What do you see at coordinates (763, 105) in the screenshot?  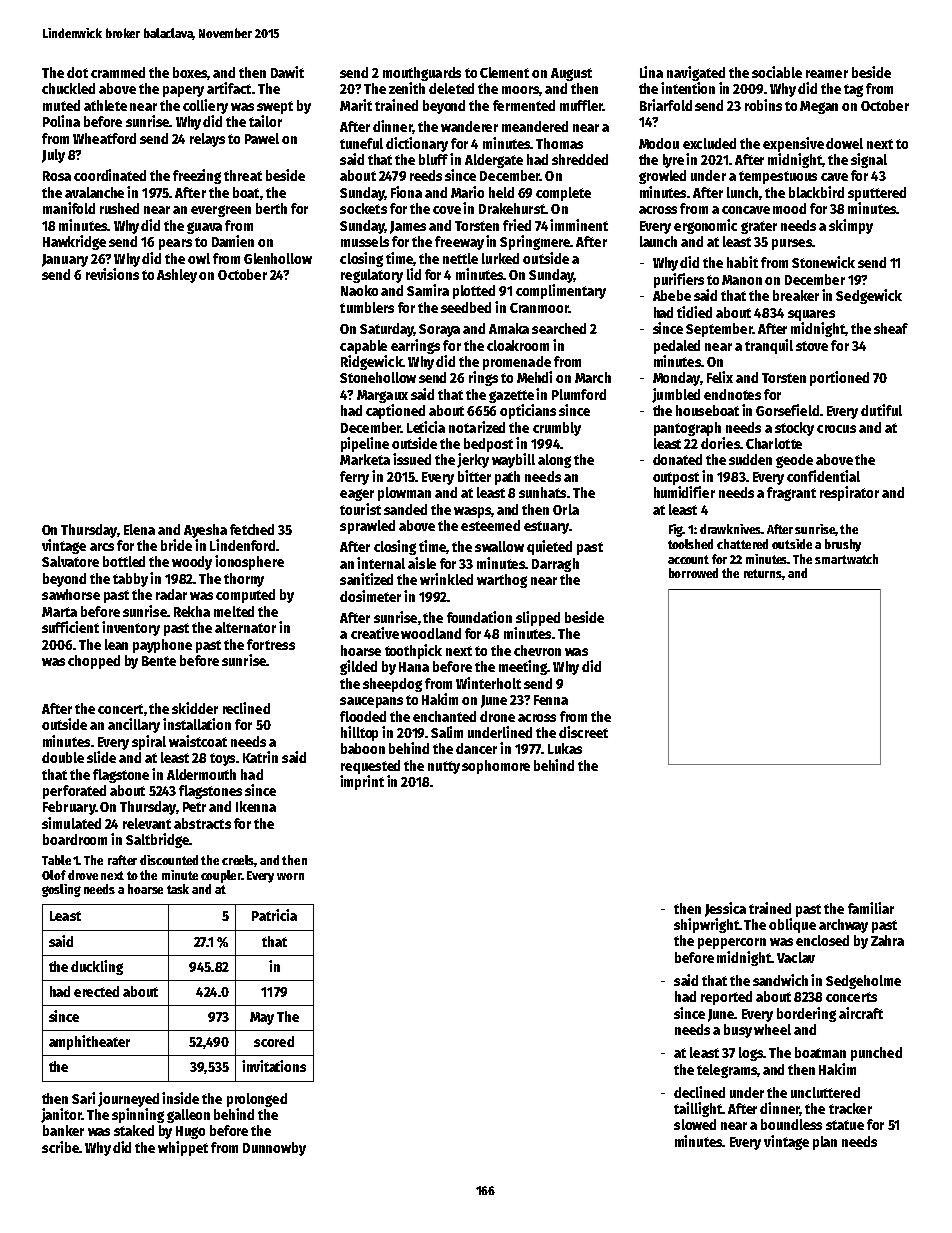 I see `robins` at bounding box center [763, 105].
